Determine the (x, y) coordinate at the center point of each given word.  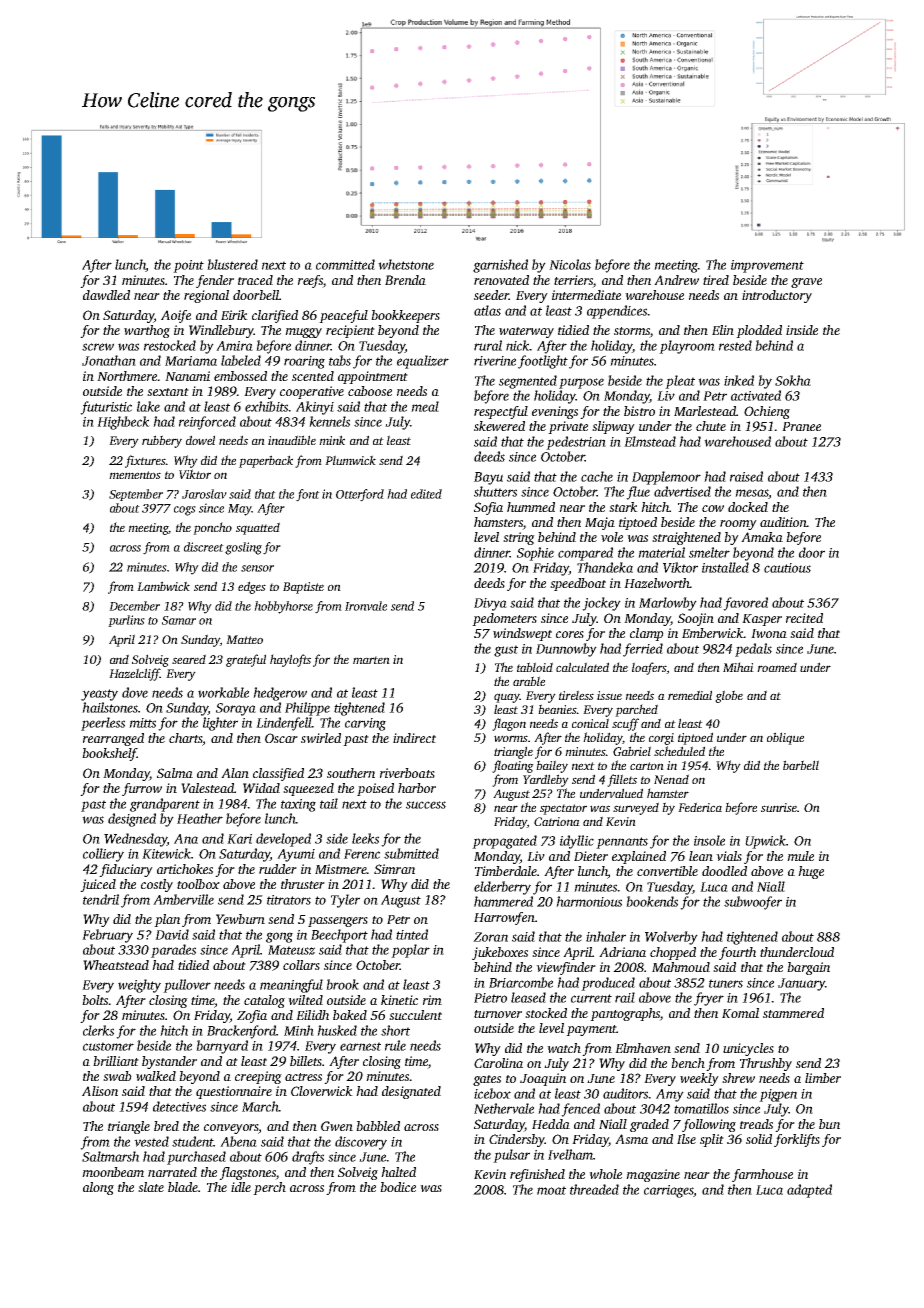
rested (735, 345)
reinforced (207, 423)
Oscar (281, 738)
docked (748, 507)
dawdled (106, 295)
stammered (793, 1013)
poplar (410, 951)
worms (511, 738)
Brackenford (241, 1032)
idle (241, 1187)
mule (800, 856)
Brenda (405, 280)
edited (426, 494)
